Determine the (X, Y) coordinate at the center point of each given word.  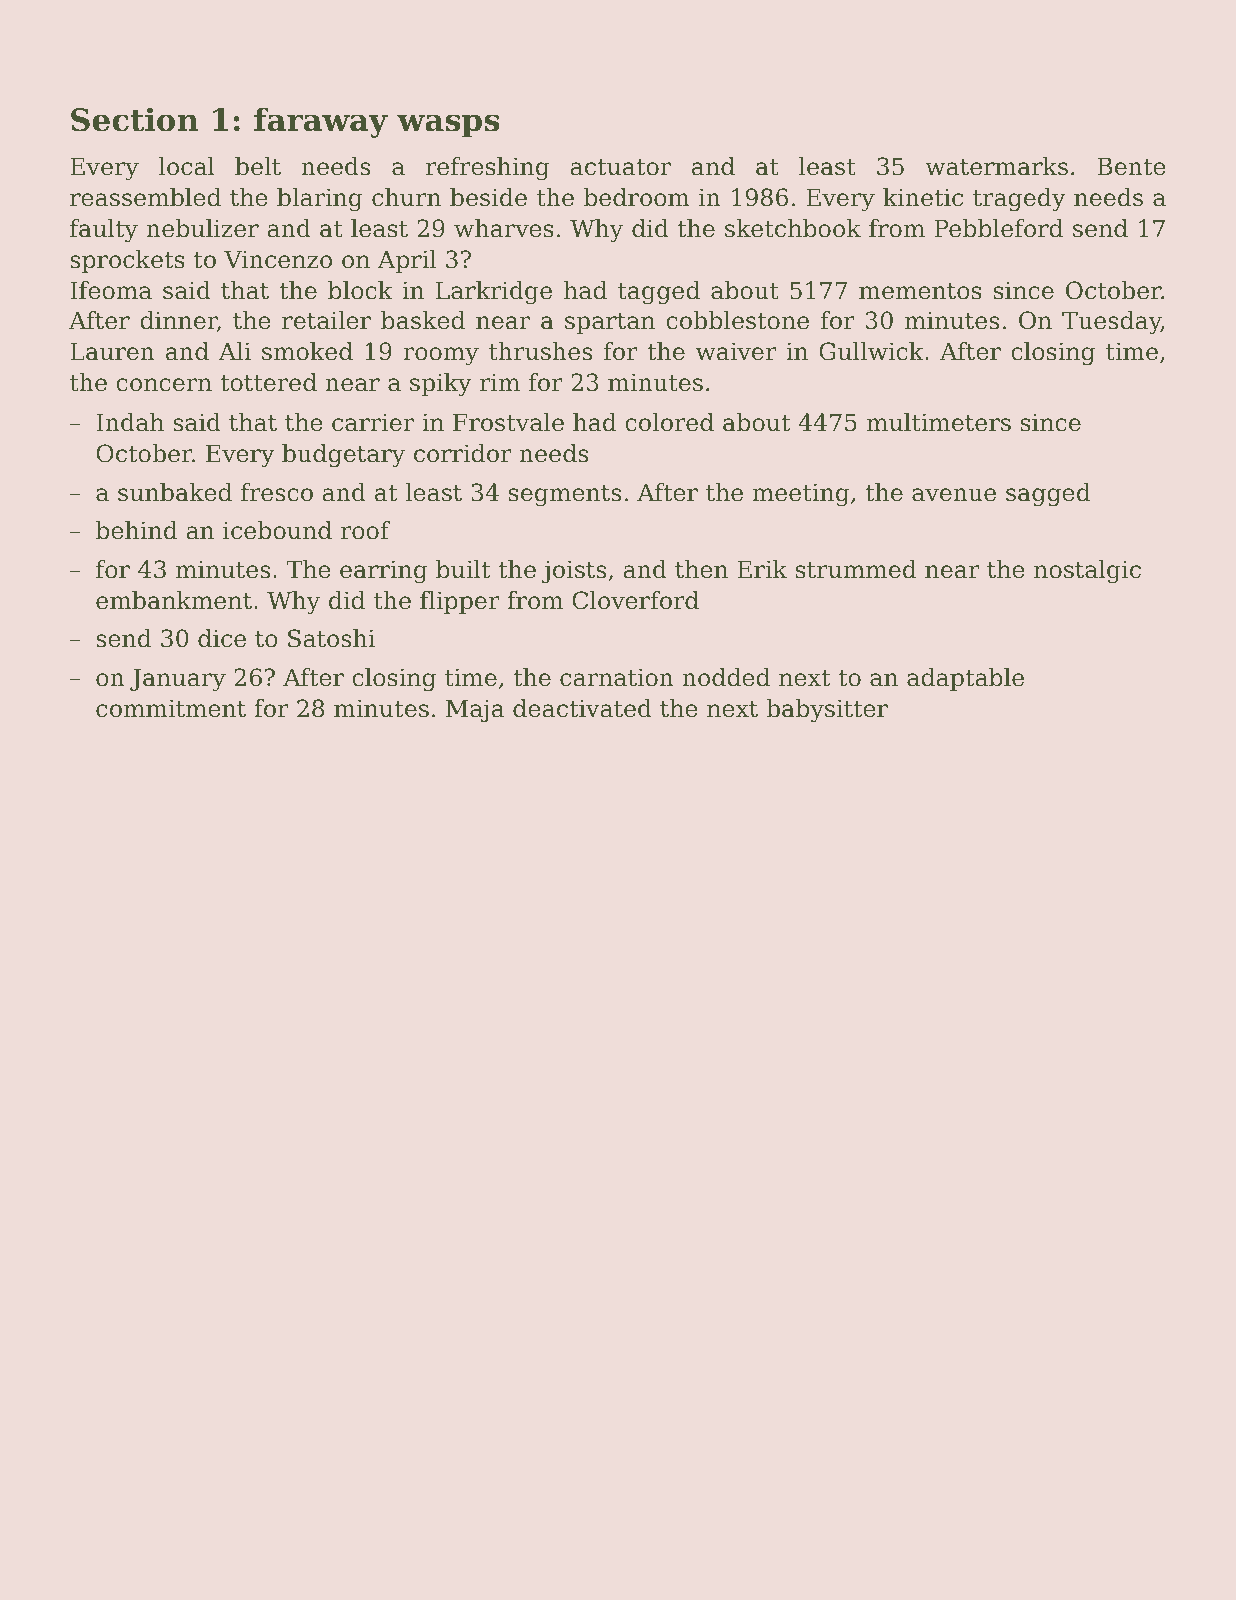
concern (164, 385)
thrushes (540, 351)
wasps (448, 126)
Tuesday (1111, 322)
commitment (171, 708)
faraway (321, 122)
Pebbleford (998, 228)
